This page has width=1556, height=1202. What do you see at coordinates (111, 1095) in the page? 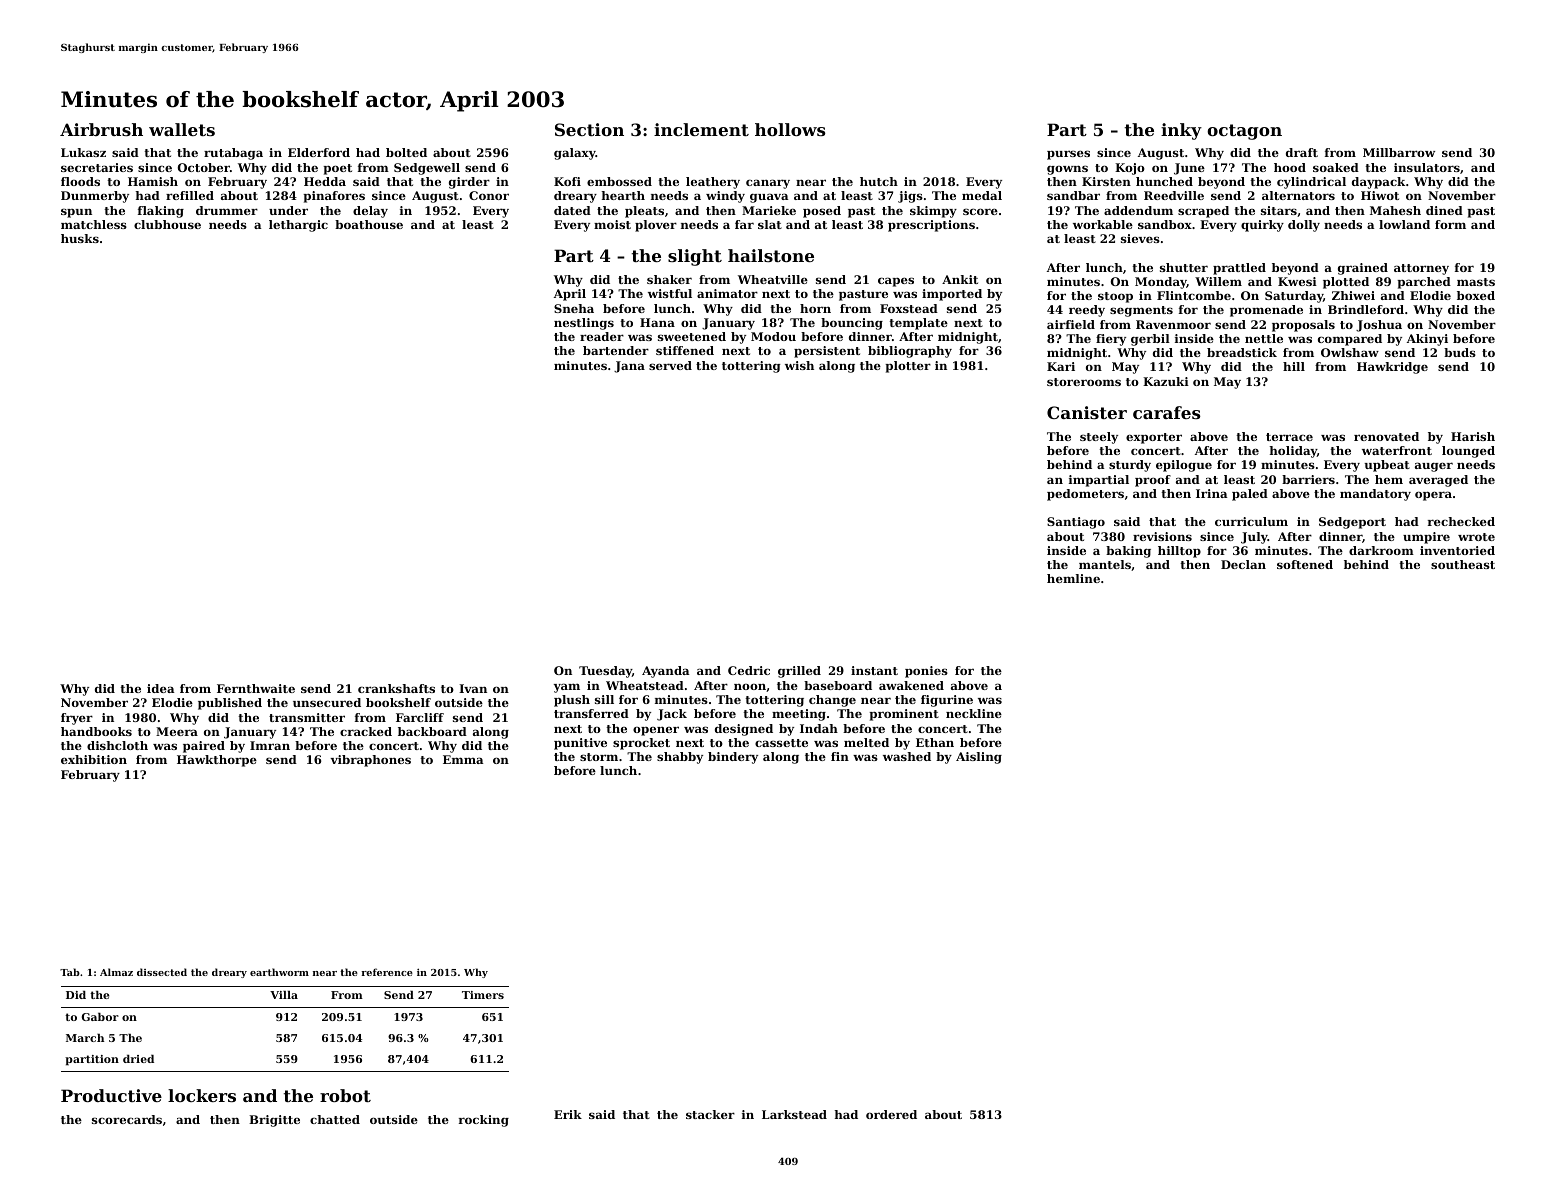
I see `Productive` at bounding box center [111, 1095].
